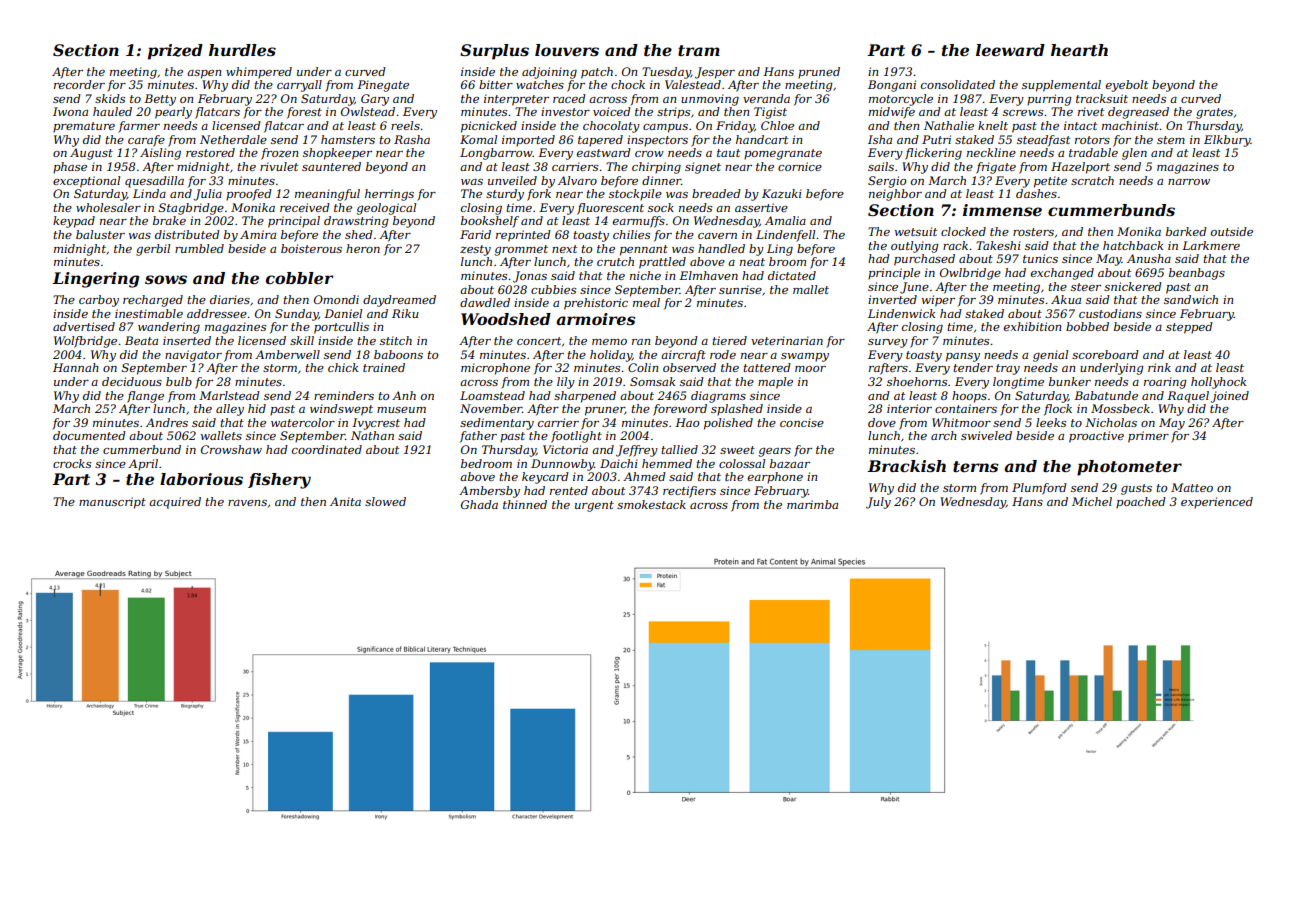 The image size is (1308, 924). I want to click on rivulet, so click(279, 166).
